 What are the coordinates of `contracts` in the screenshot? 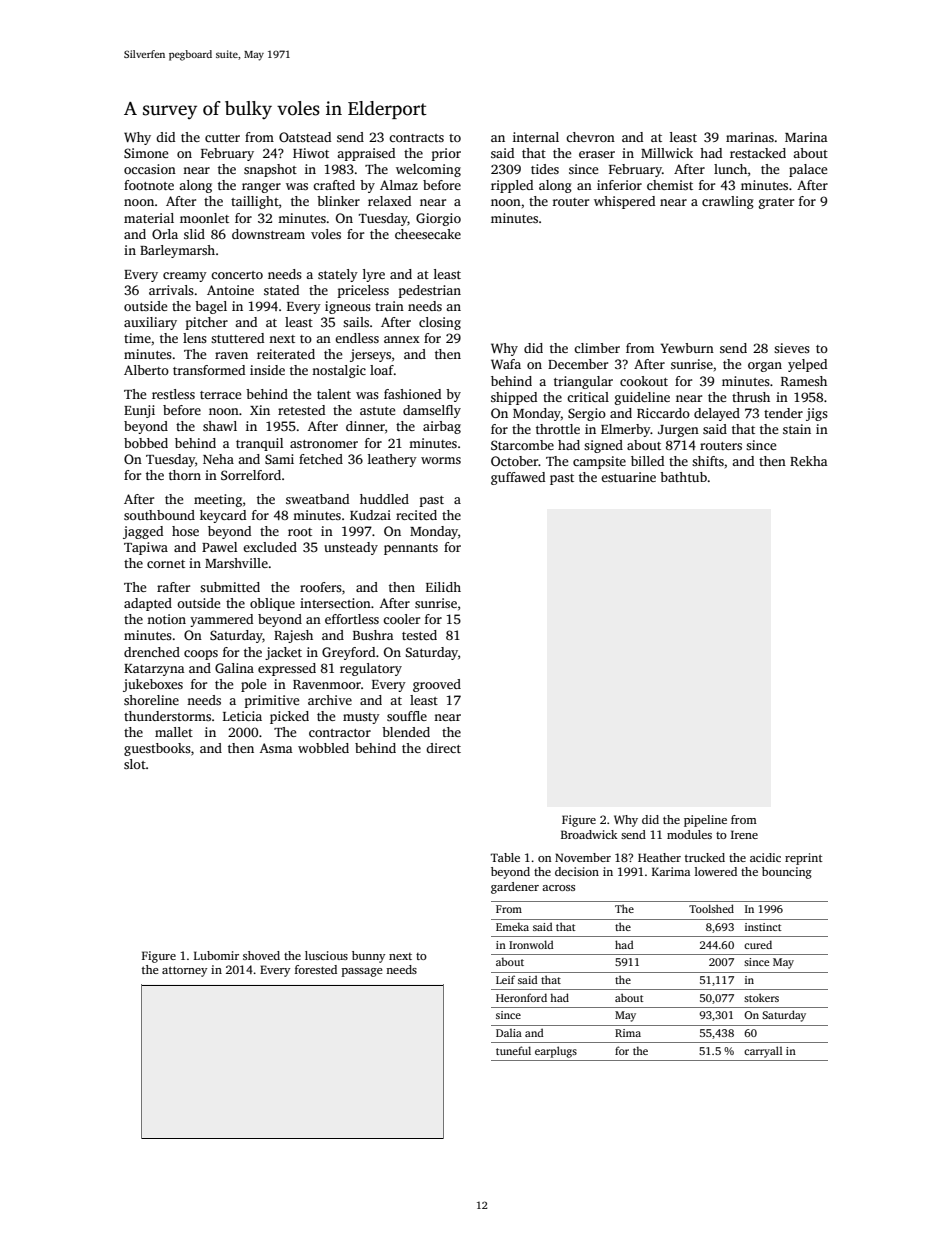 It's located at (416, 138).
